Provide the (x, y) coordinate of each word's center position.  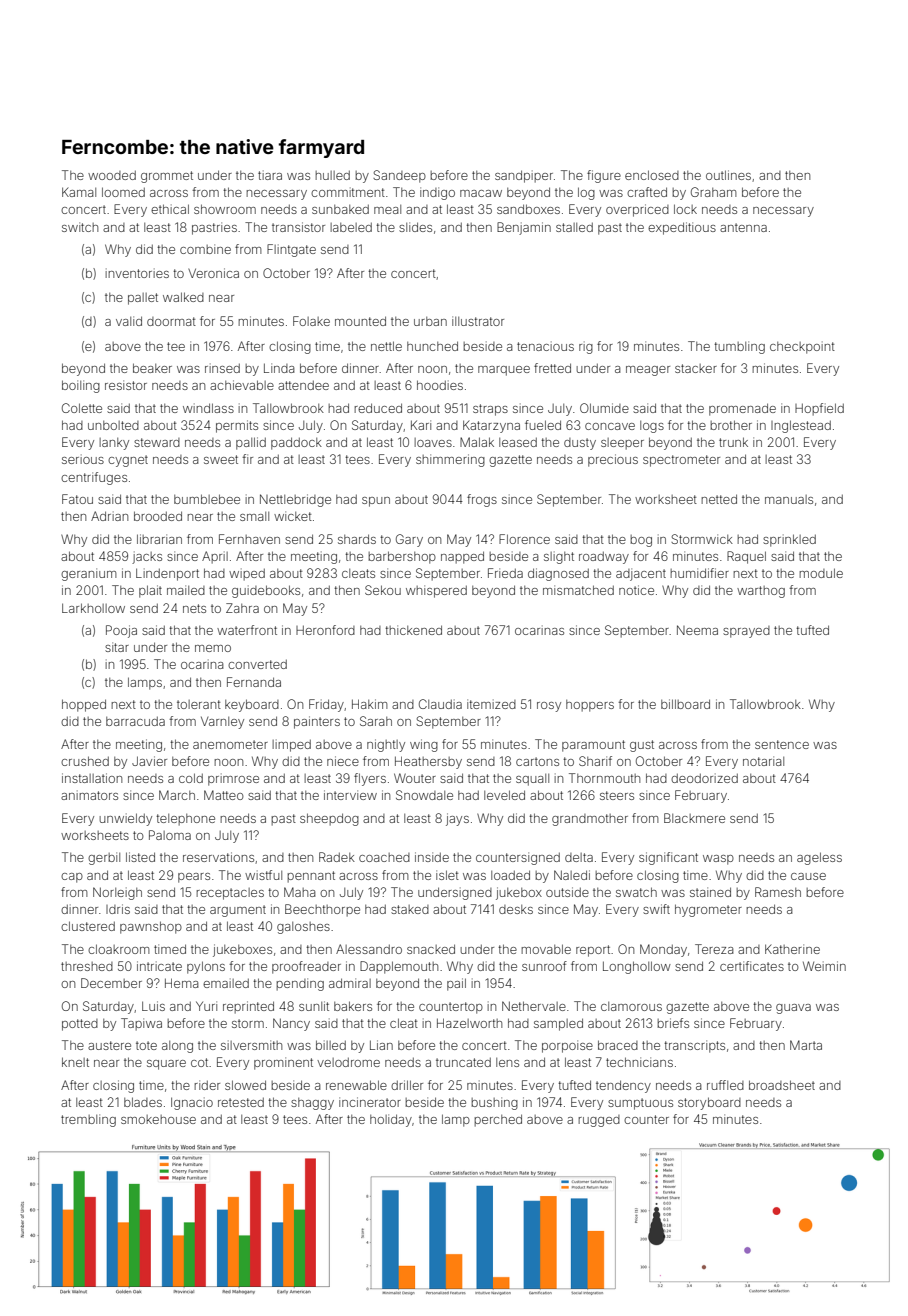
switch (80, 227)
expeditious (682, 228)
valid (129, 321)
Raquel (746, 557)
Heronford (325, 630)
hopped (84, 705)
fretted (552, 368)
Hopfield (819, 409)
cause (808, 876)
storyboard (709, 1103)
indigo (437, 193)
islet (447, 875)
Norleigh (117, 893)
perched (498, 1120)
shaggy (312, 1104)
